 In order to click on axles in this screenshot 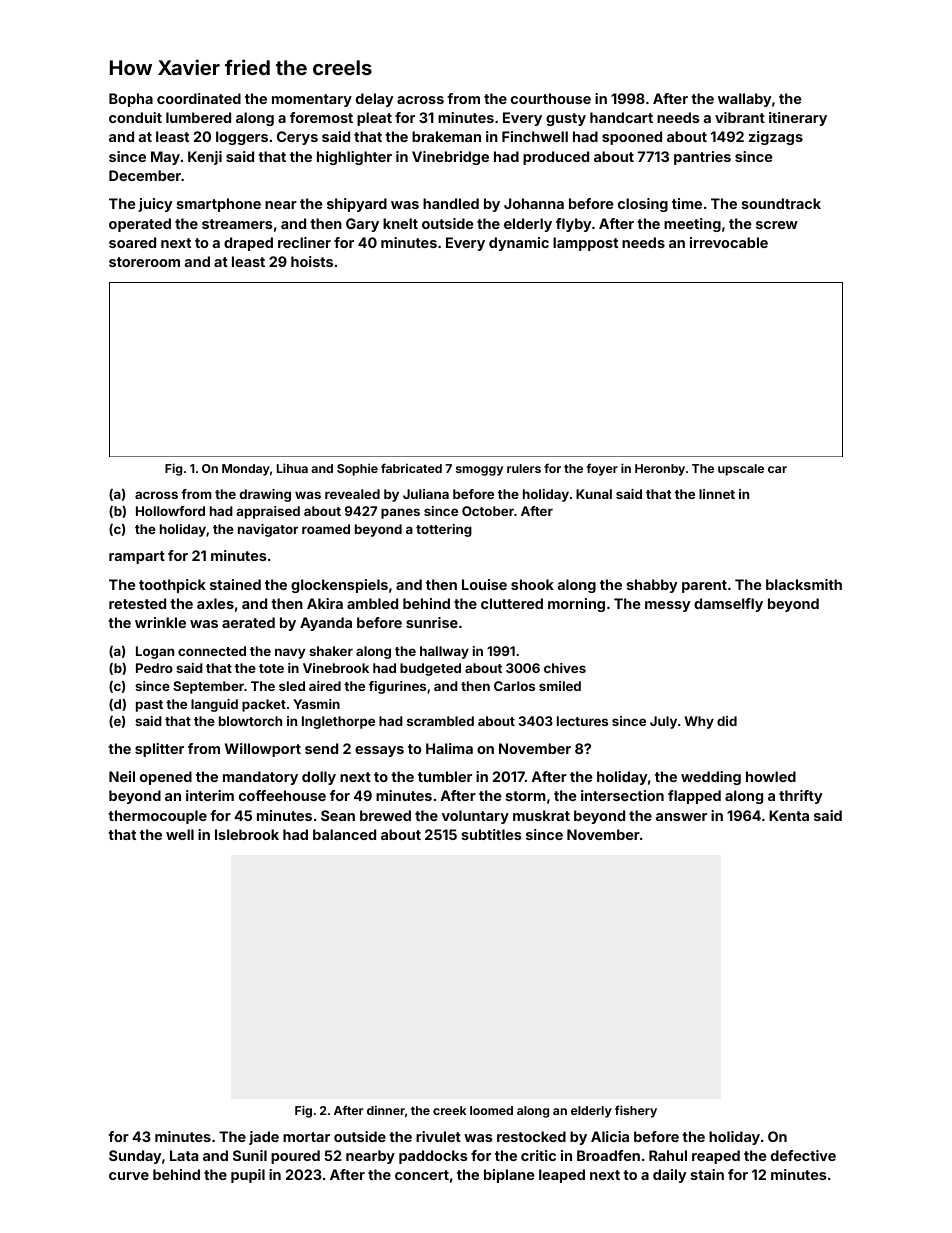, I will do `click(215, 603)`.
